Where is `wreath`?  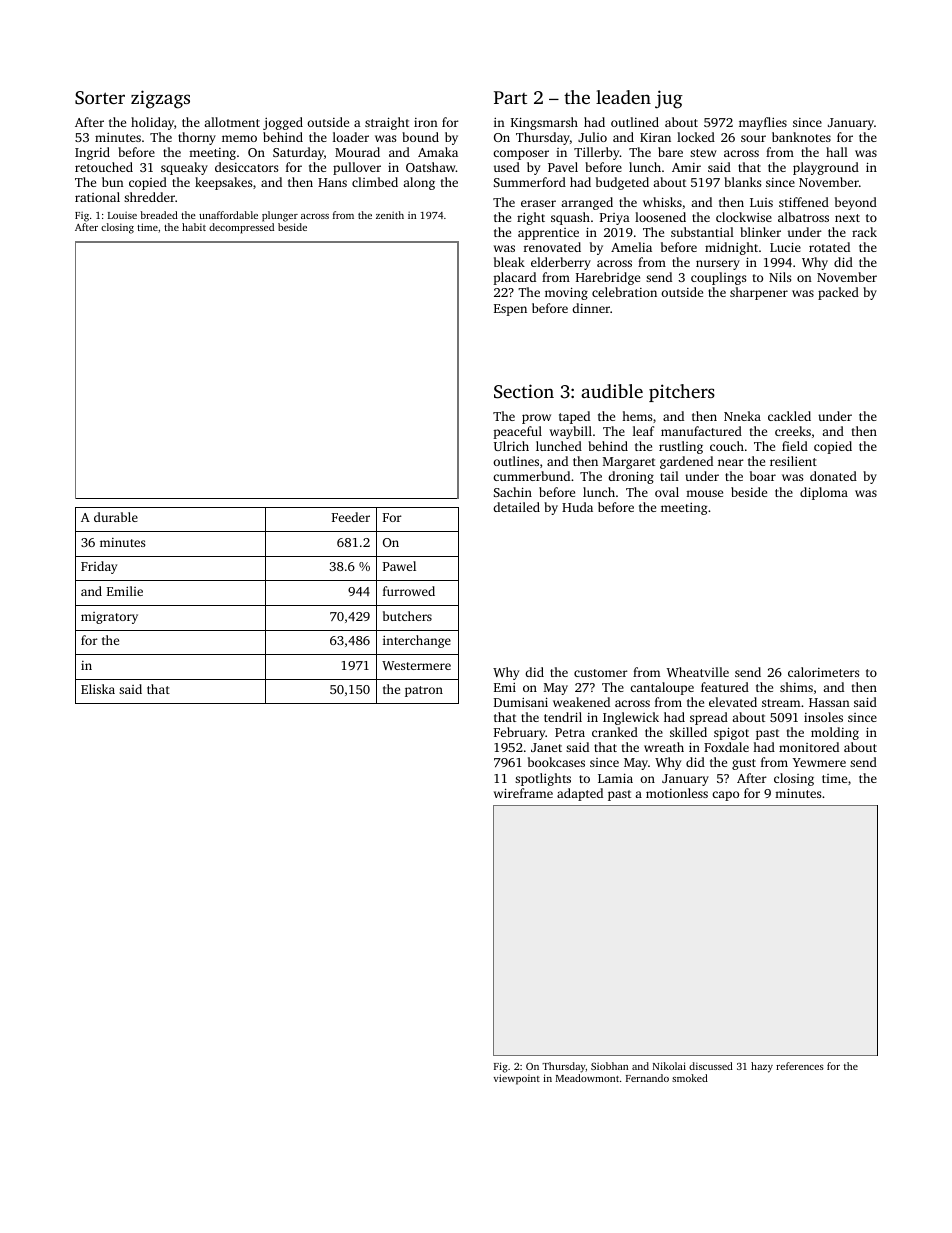 wreath is located at coordinates (664, 747).
